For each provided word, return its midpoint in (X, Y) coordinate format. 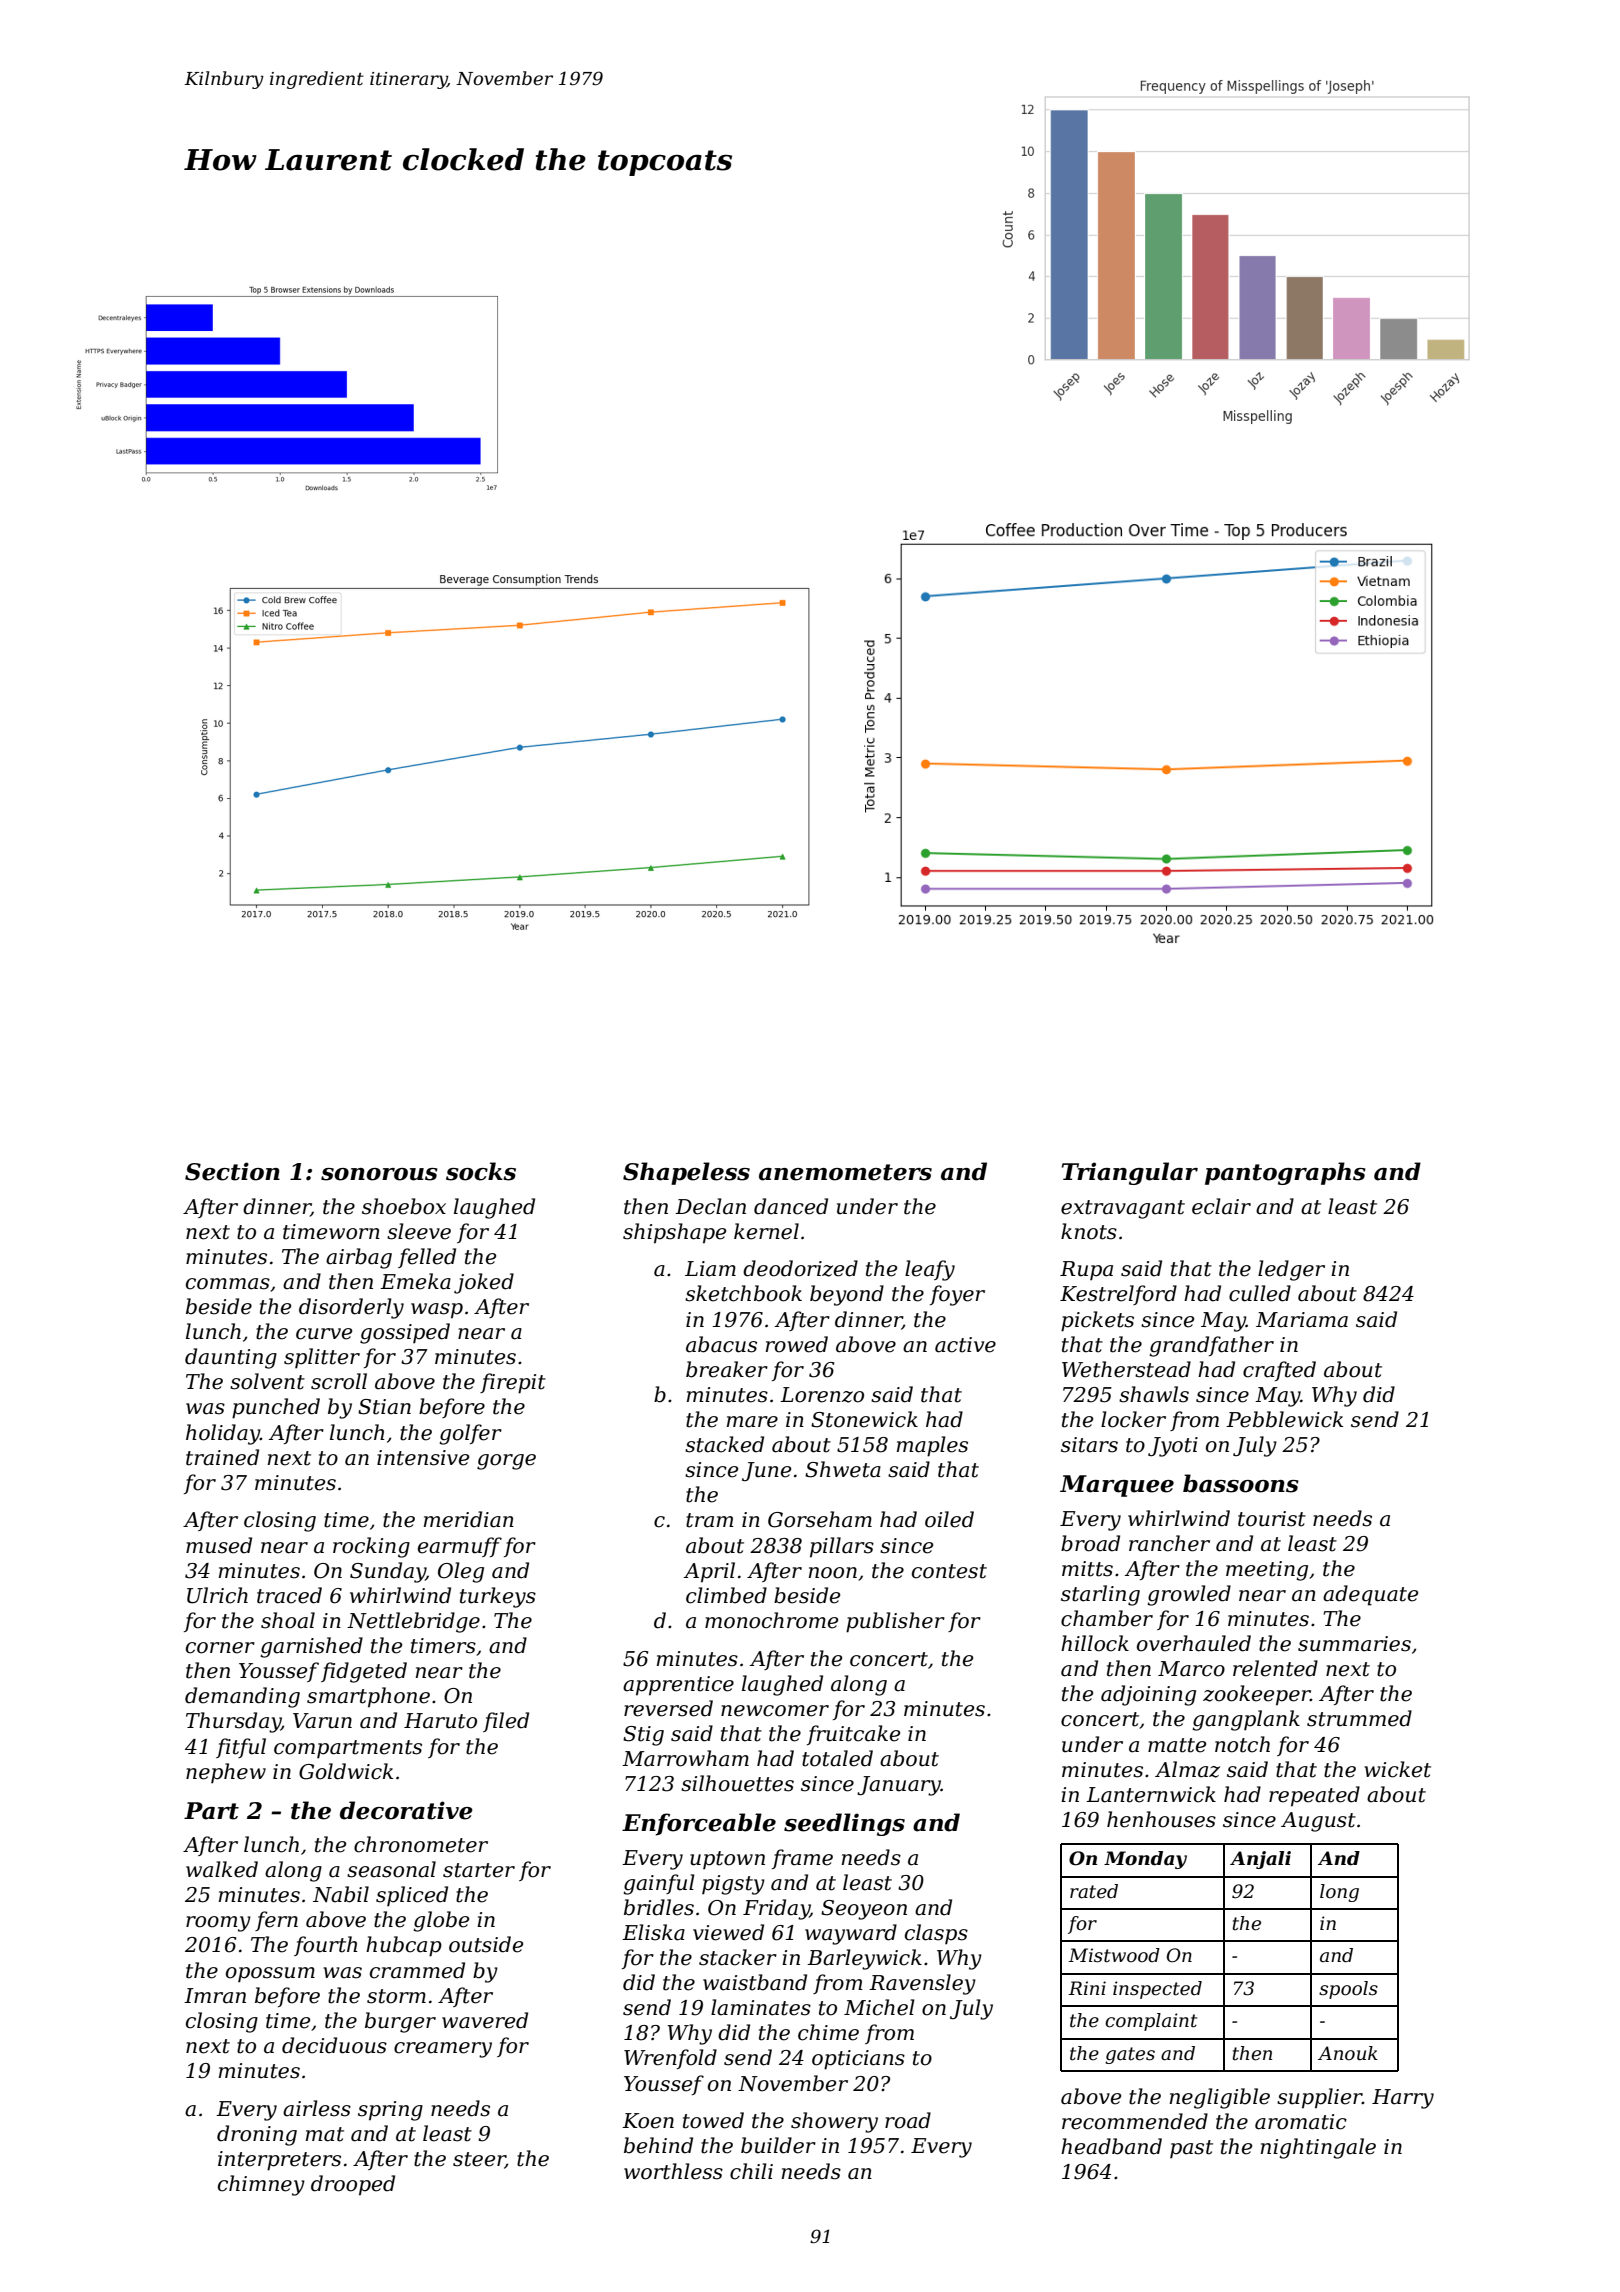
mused (219, 1545)
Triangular (1130, 1173)
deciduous (334, 2045)
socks (481, 1171)
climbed (726, 1595)
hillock (1095, 1643)
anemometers (845, 1172)
